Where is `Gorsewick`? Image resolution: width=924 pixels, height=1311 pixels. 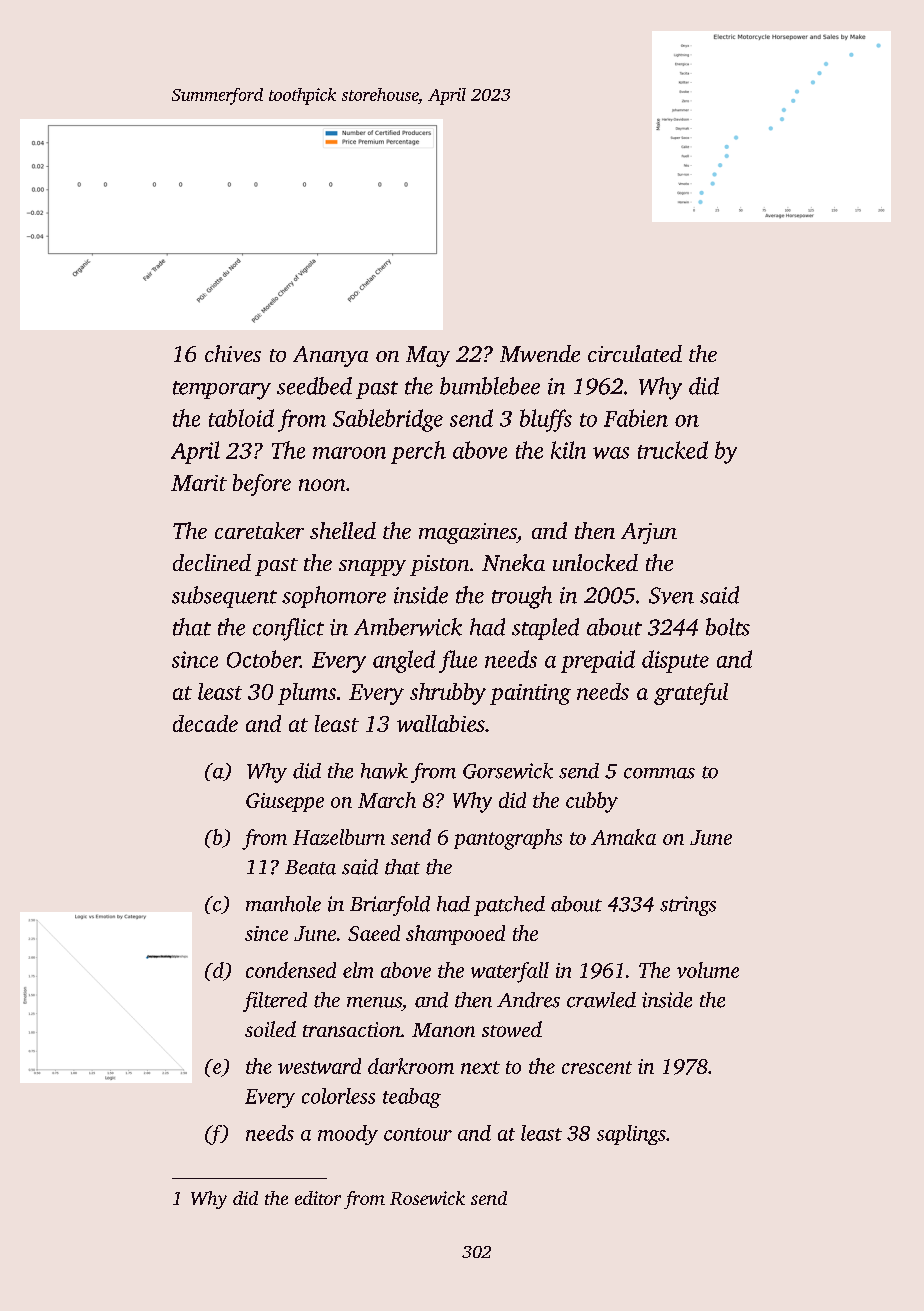 Gorsewick is located at coordinates (508, 771).
